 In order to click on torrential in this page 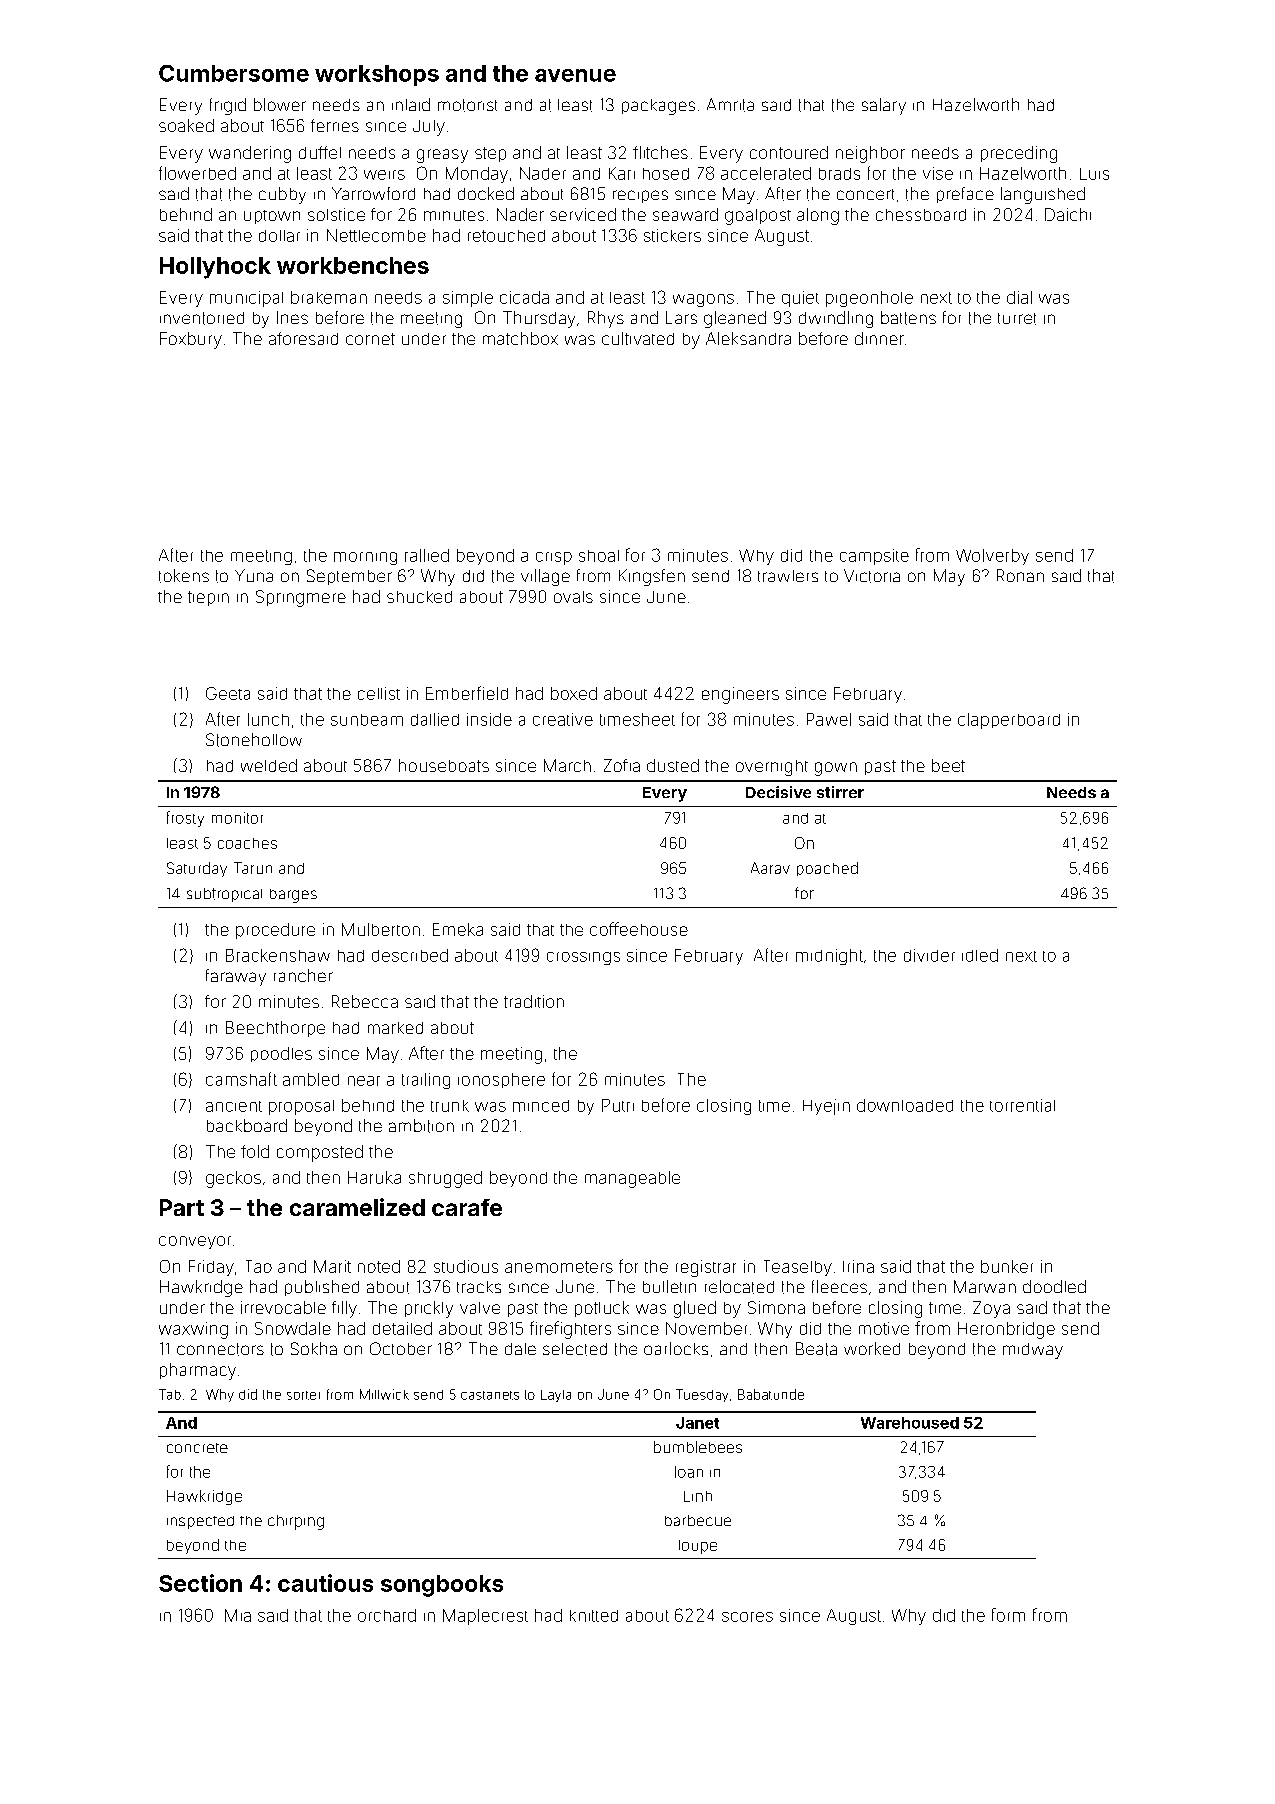, I will do `click(1022, 1105)`.
